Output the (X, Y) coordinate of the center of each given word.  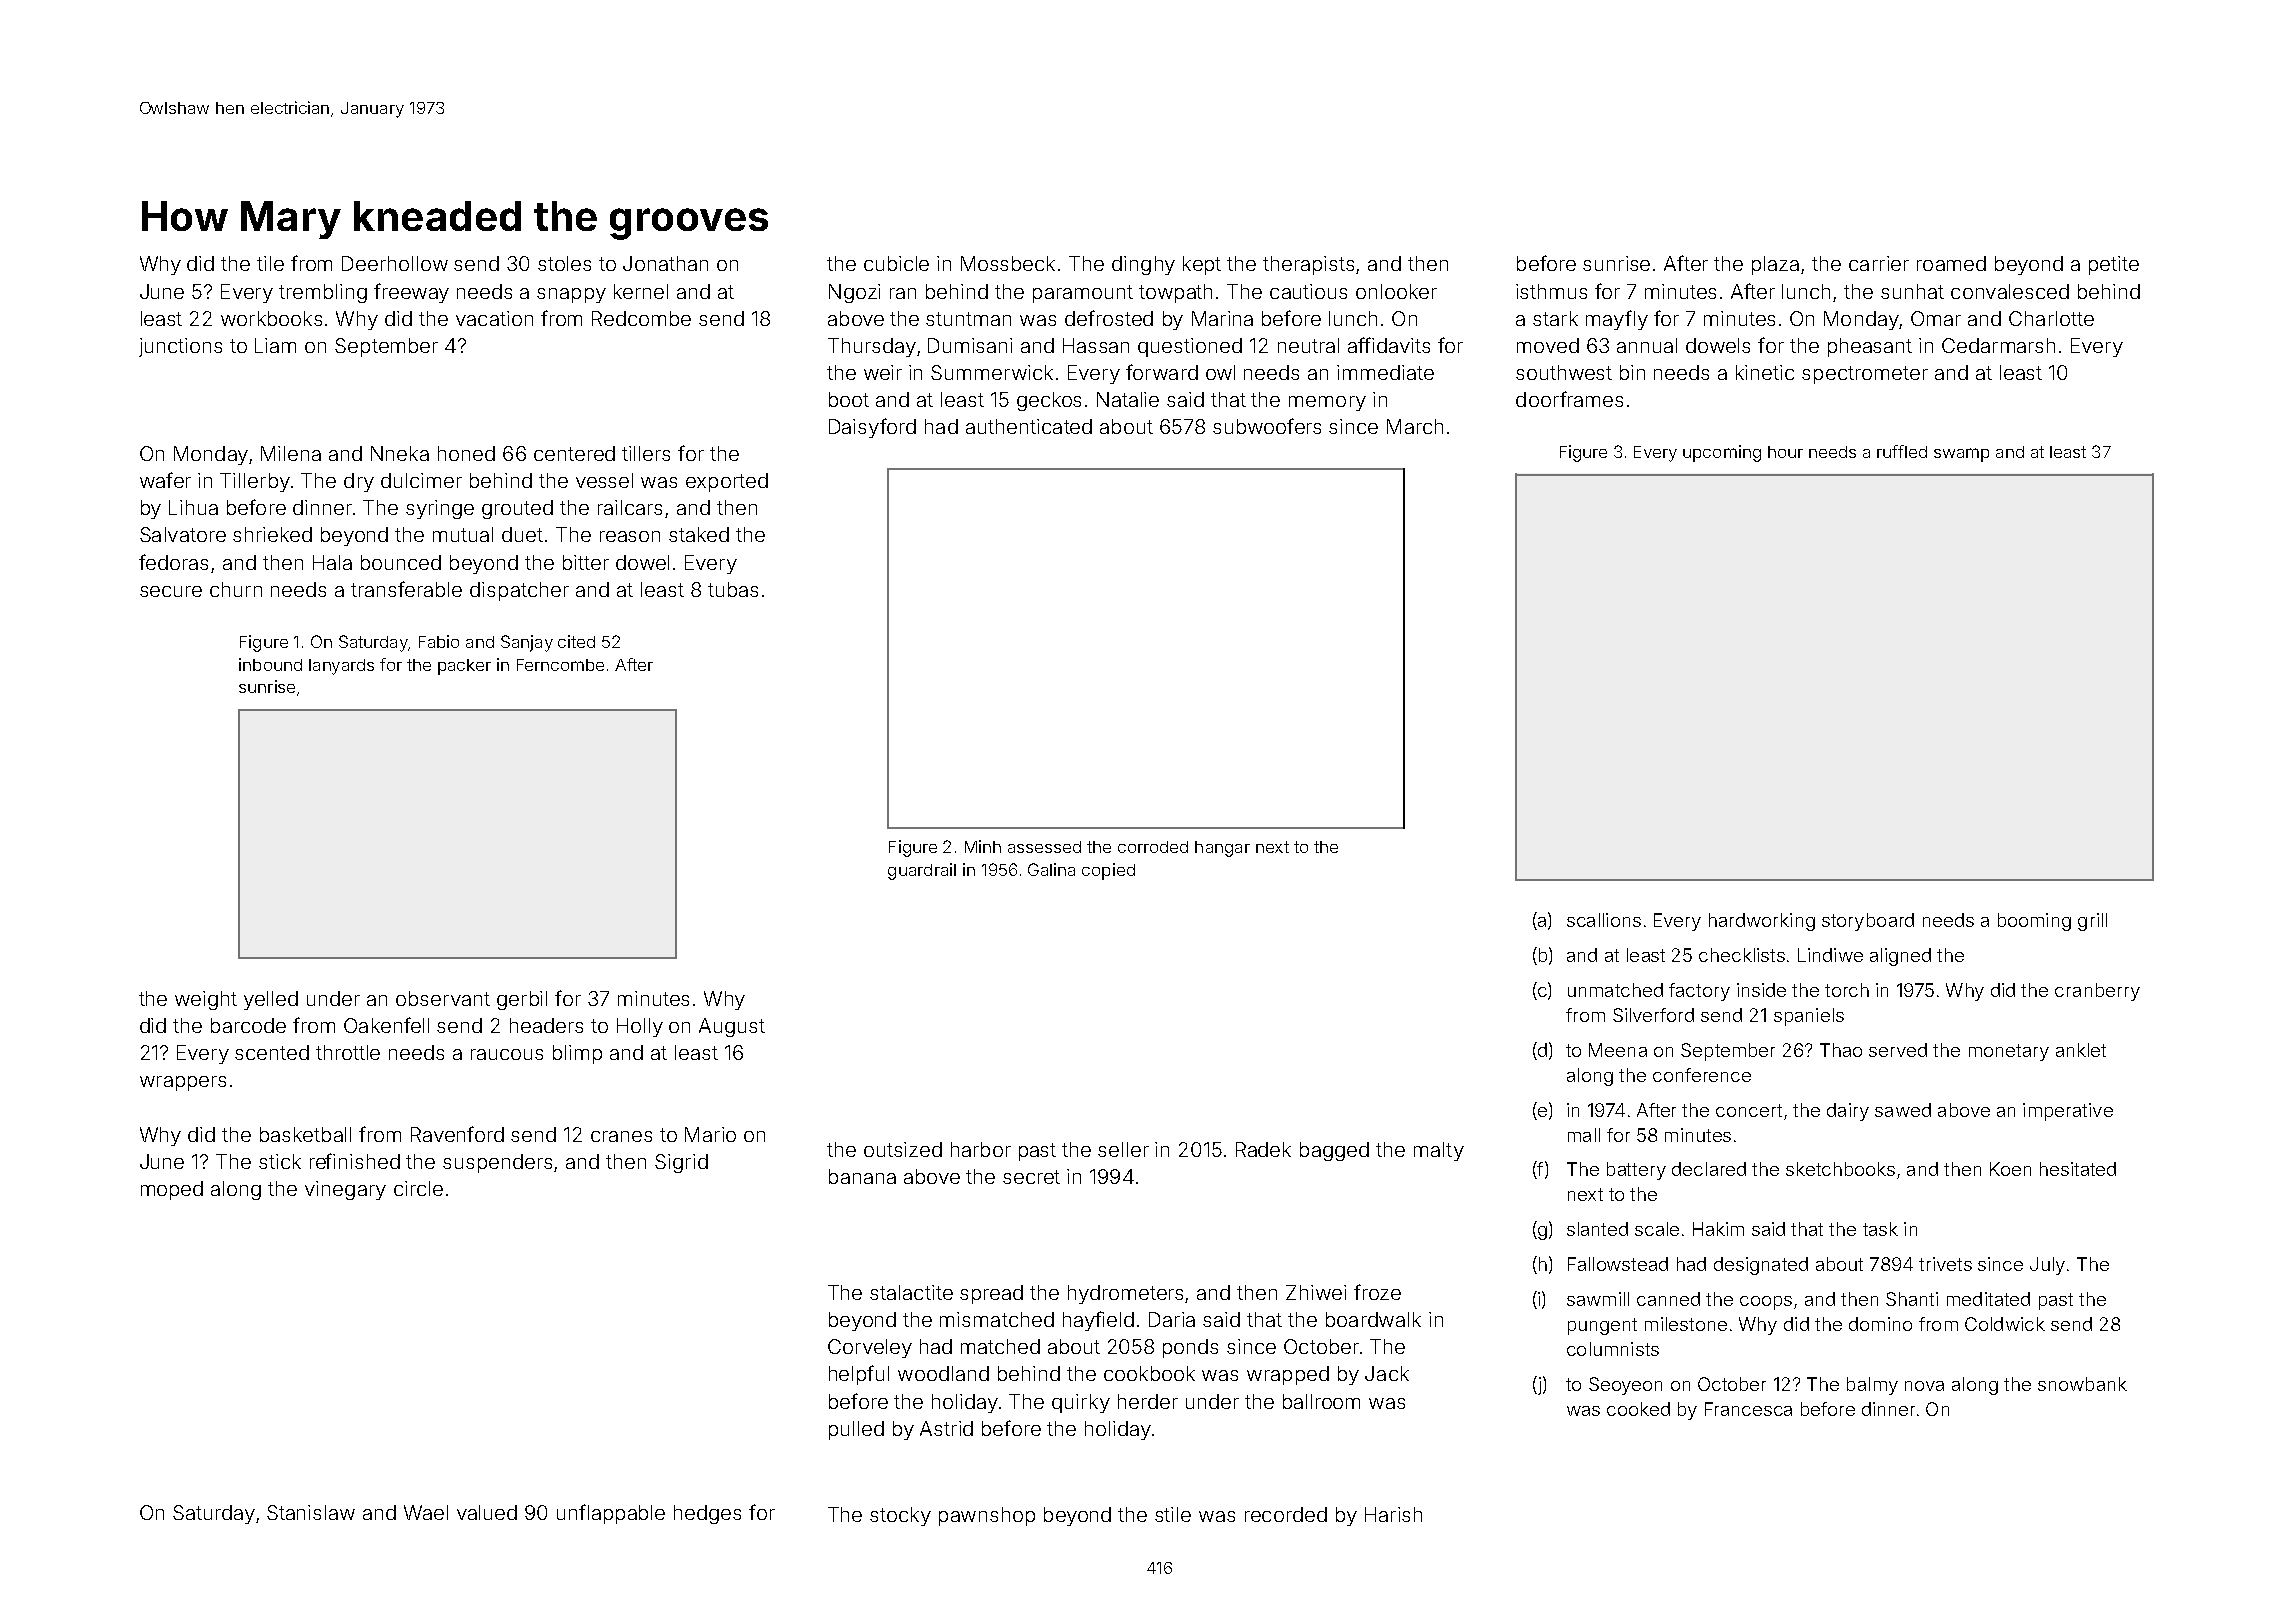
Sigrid (681, 1163)
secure (171, 591)
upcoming (1722, 453)
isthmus (1551, 291)
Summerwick (992, 372)
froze (1377, 1292)
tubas (733, 589)
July (2047, 1266)
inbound (270, 664)
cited (576, 641)
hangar (1222, 849)
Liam (275, 345)
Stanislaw (311, 1512)
